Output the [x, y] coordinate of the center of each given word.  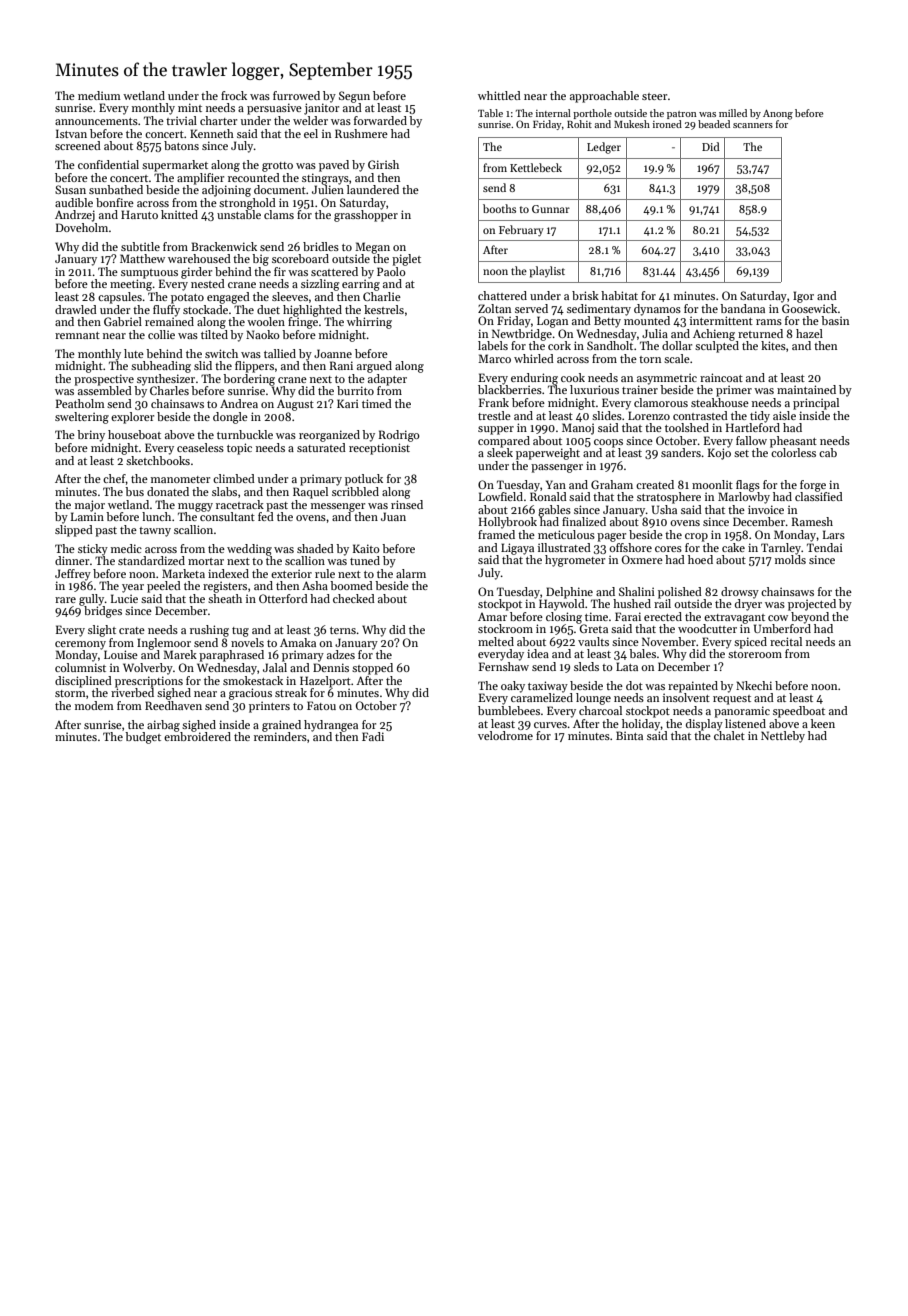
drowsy [740, 593]
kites [773, 345]
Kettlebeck [536, 167]
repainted [693, 687]
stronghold [247, 204]
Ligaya [517, 549]
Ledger [604, 148]
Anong [778, 115]
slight [102, 631]
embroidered [197, 736]
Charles [169, 390]
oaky [513, 687]
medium [99, 95]
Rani [341, 365]
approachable [604, 97]
